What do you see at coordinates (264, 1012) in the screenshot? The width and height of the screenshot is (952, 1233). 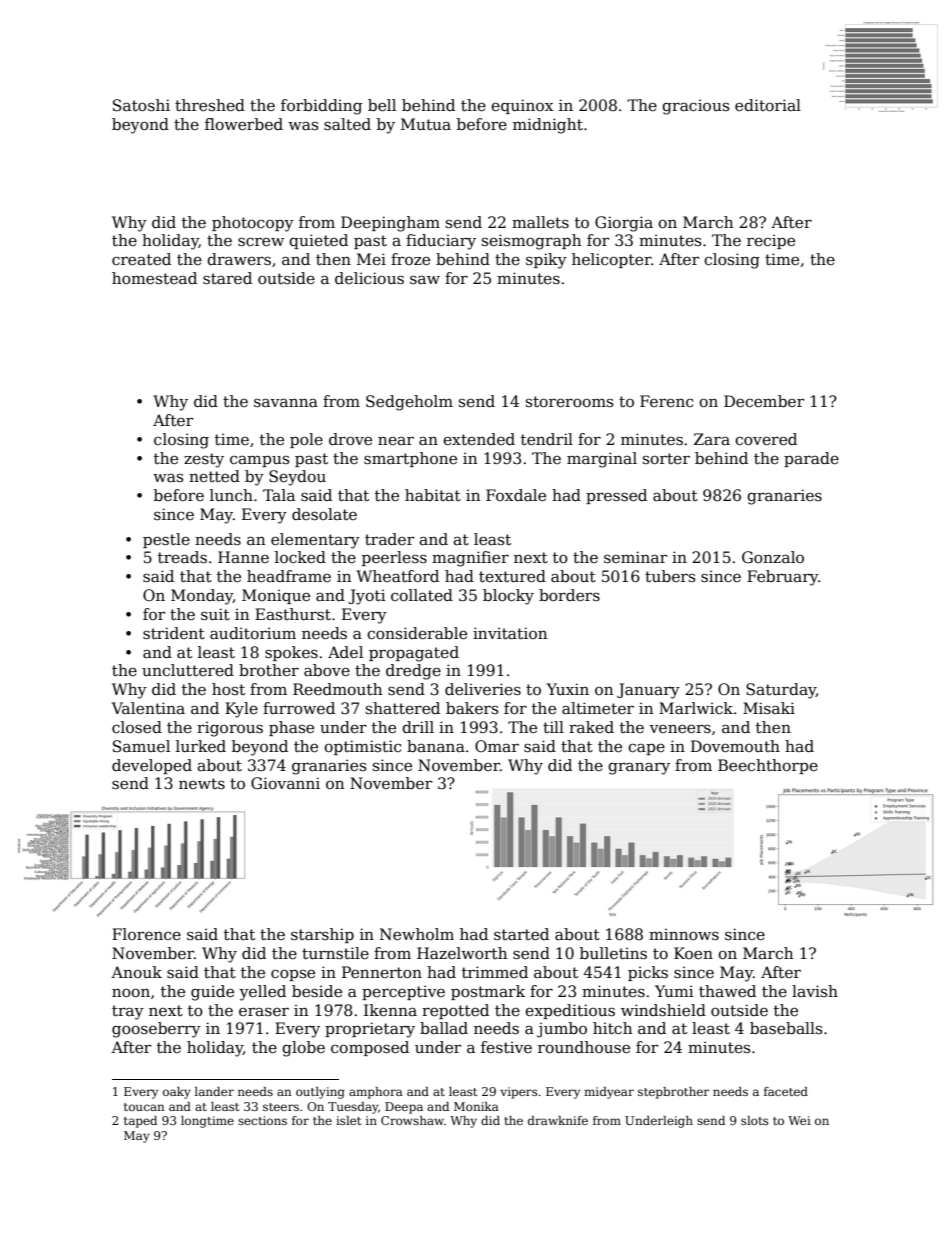 I see `eraser` at bounding box center [264, 1012].
